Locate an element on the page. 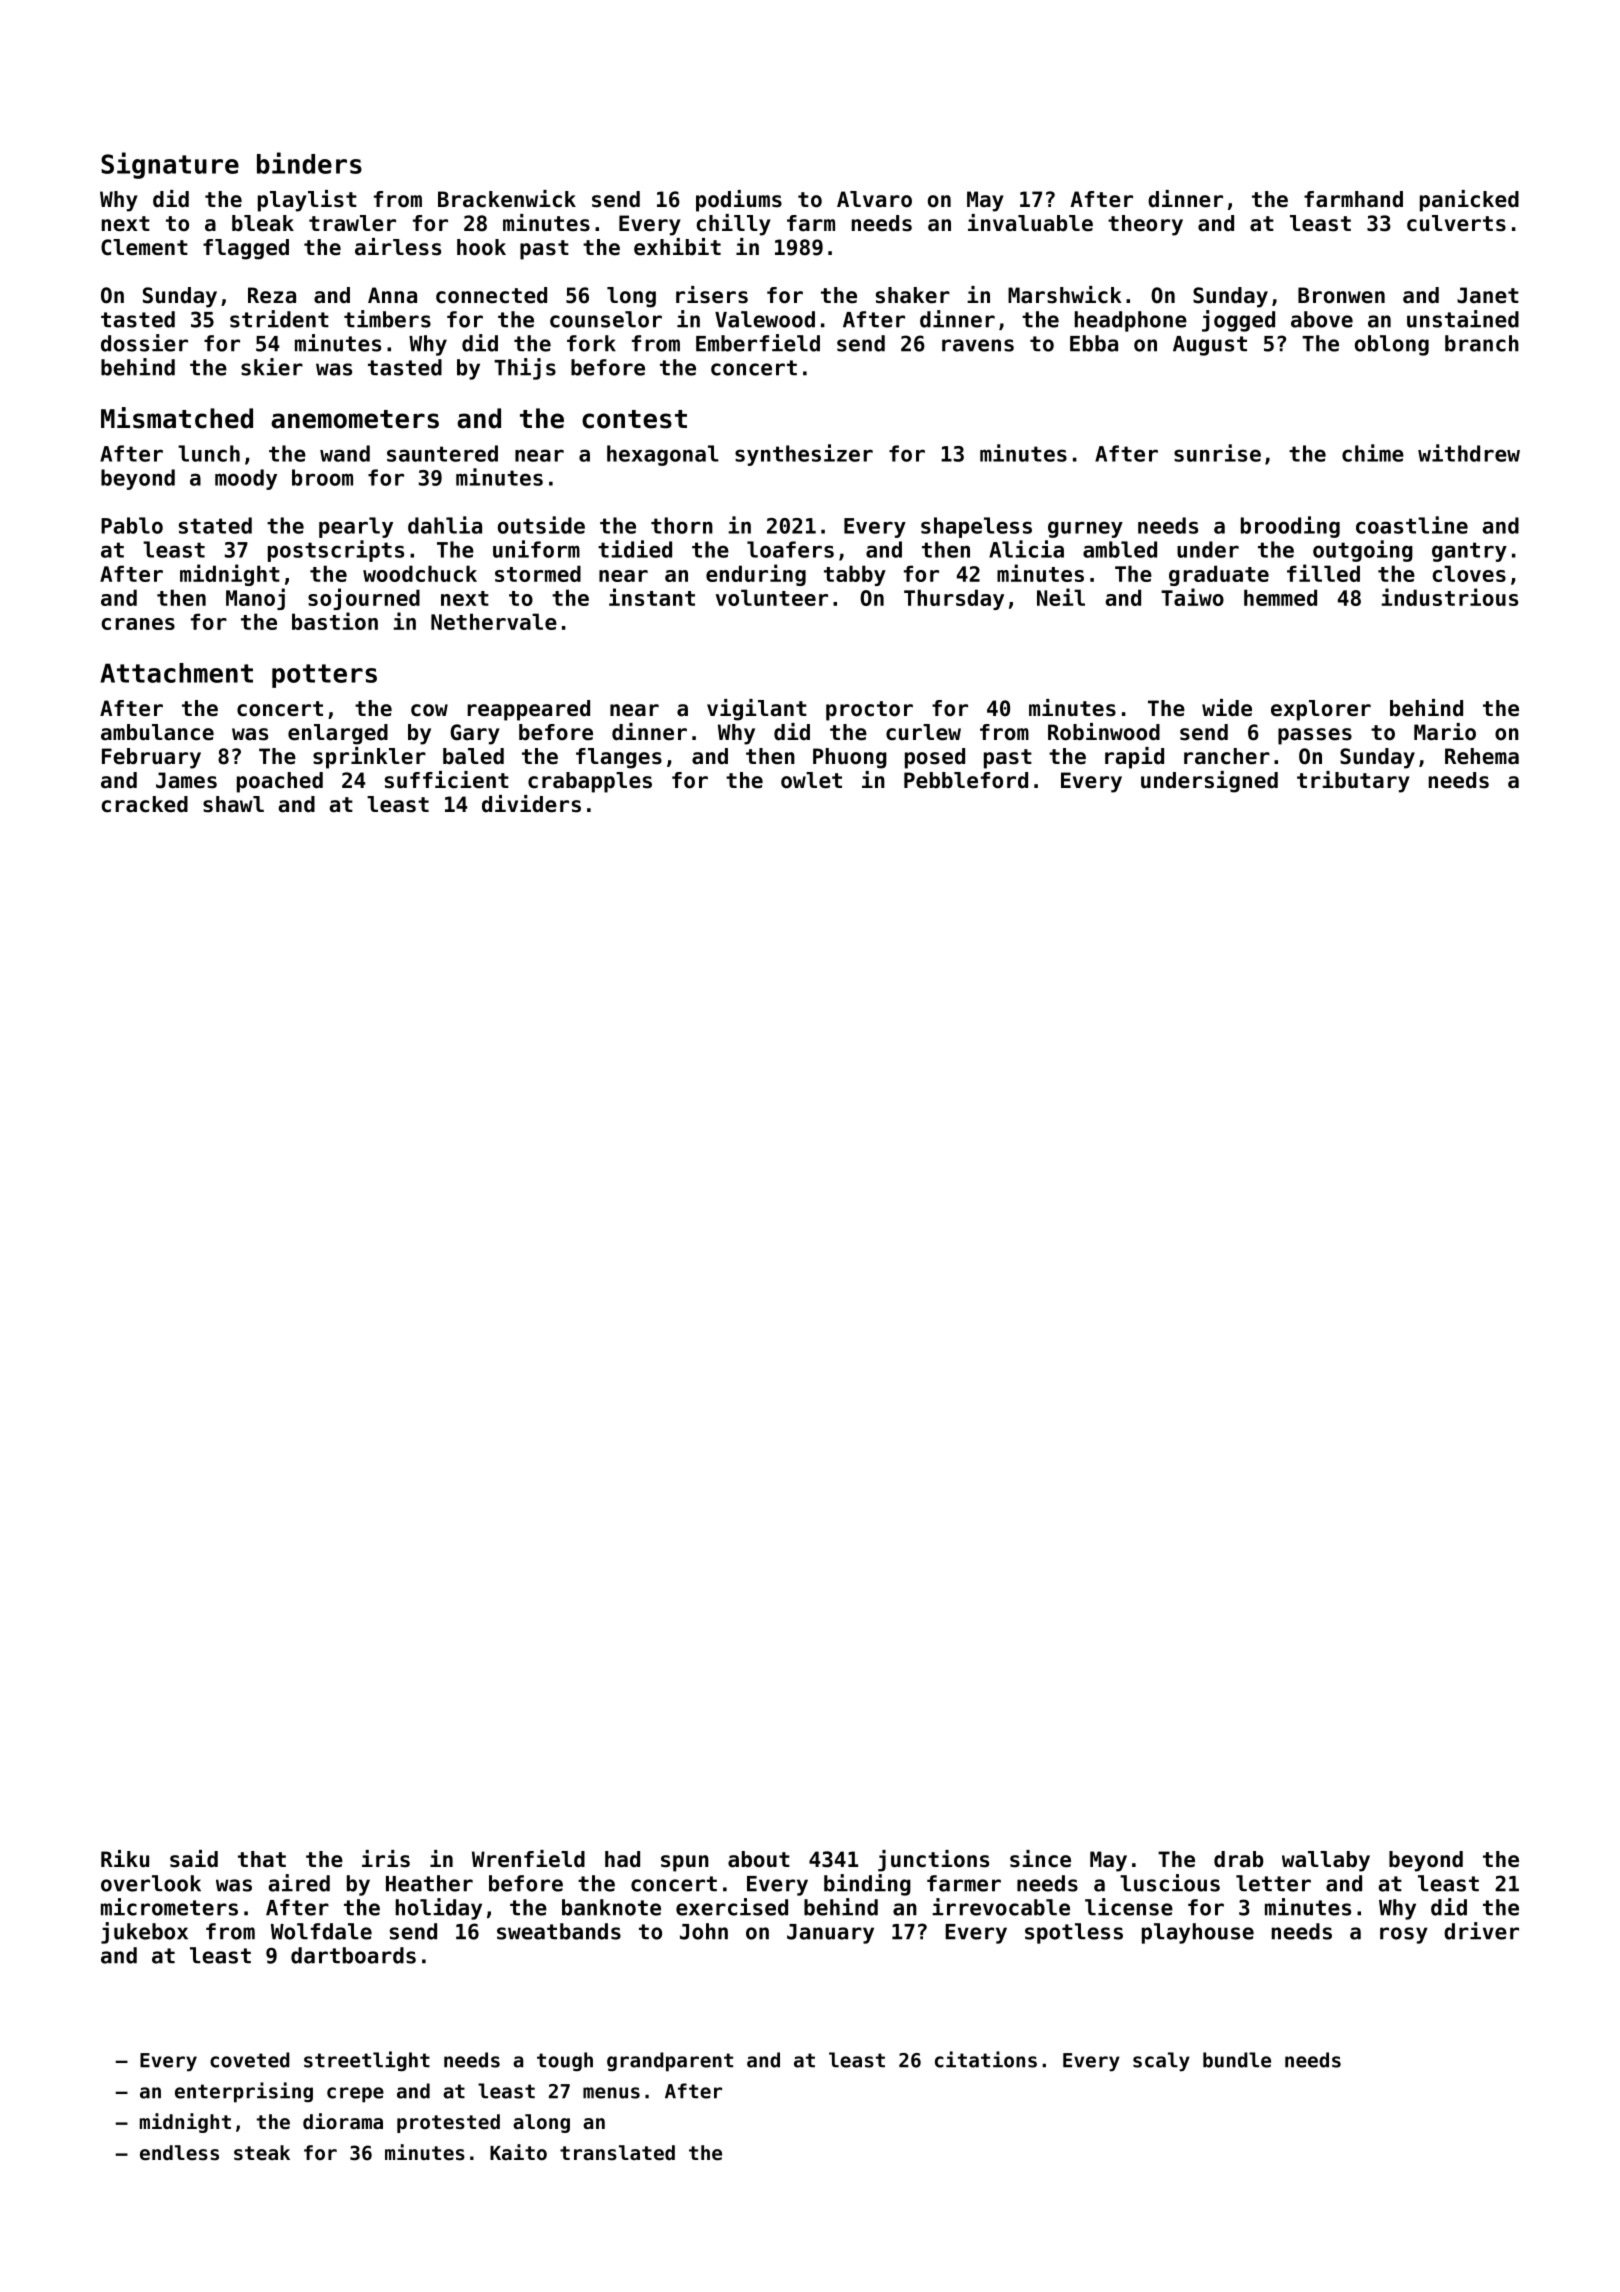  shapeless is located at coordinates (976, 527).
